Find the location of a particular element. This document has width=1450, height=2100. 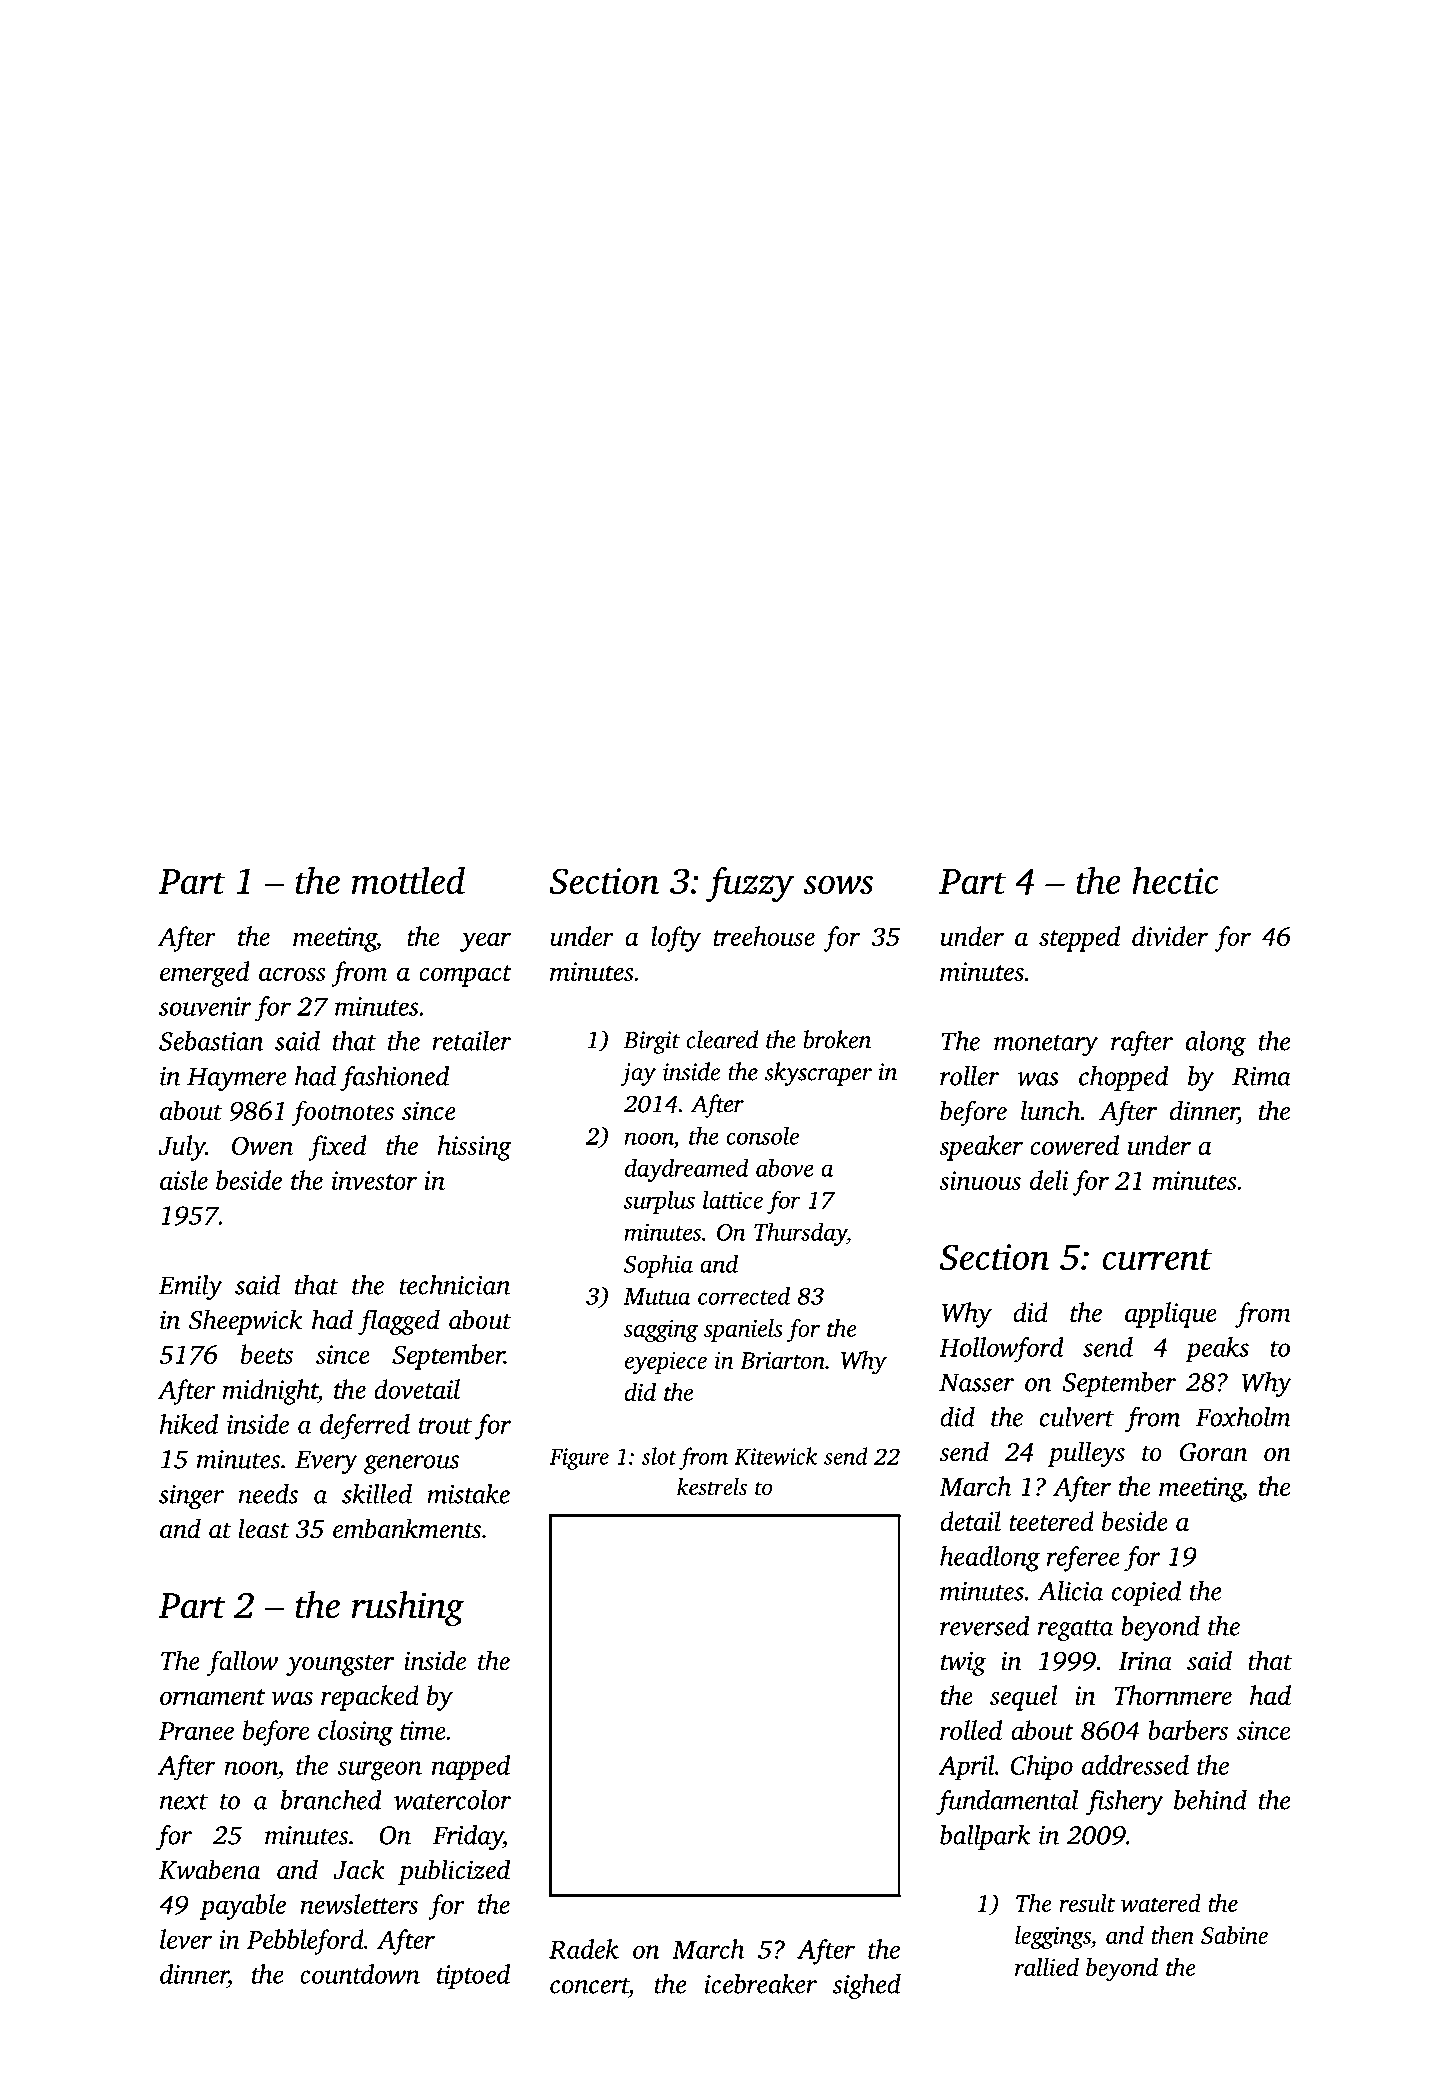

treehouse is located at coordinates (764, 936).
